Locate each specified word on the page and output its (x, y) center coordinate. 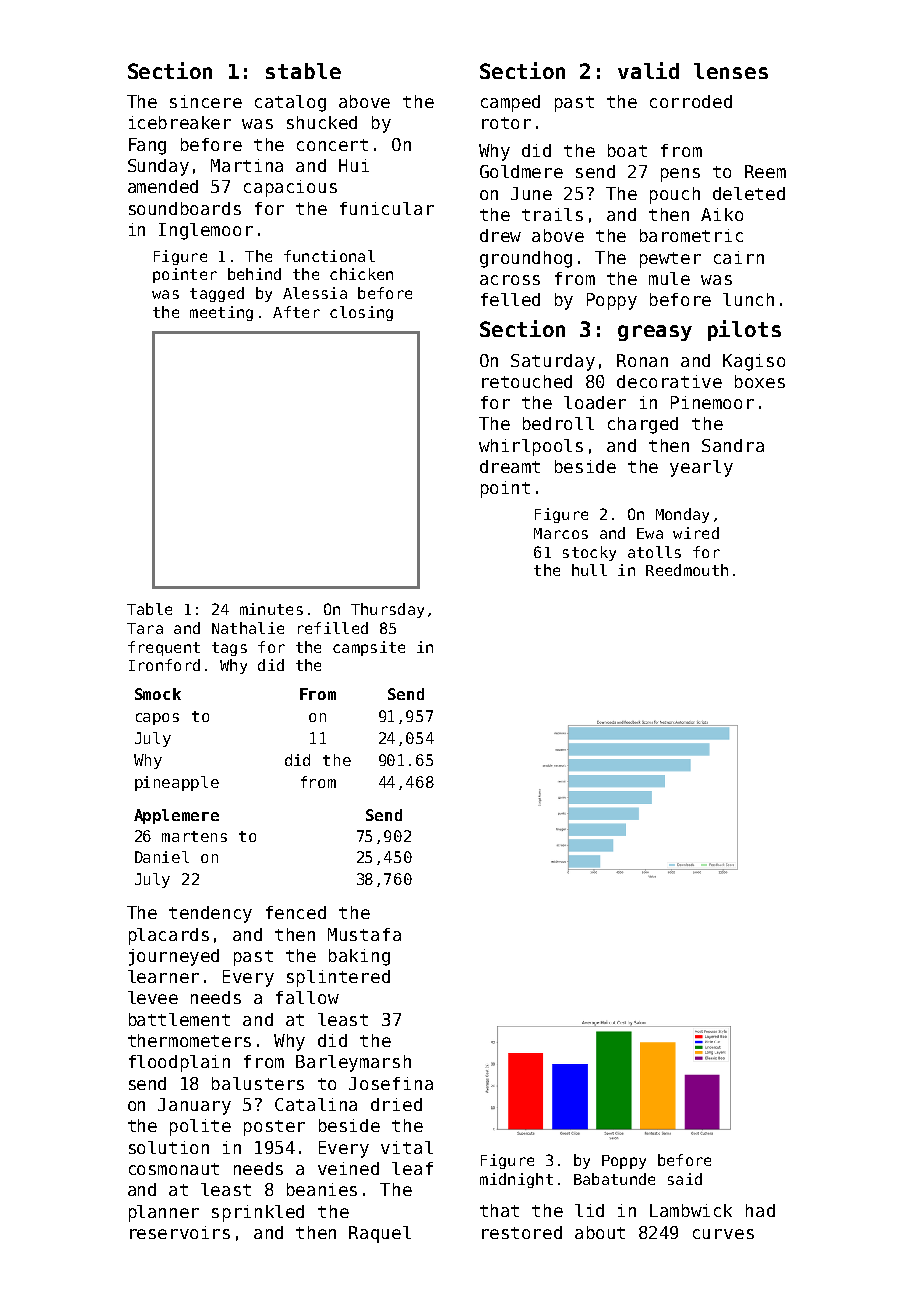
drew (500, 235)
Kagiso (754, 362)
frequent (164, 648)
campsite (369, 648)
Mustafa (364, 934)
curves (723, 1234)
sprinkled (258, 1213)
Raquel (380, 1234)
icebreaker (180, 122)
